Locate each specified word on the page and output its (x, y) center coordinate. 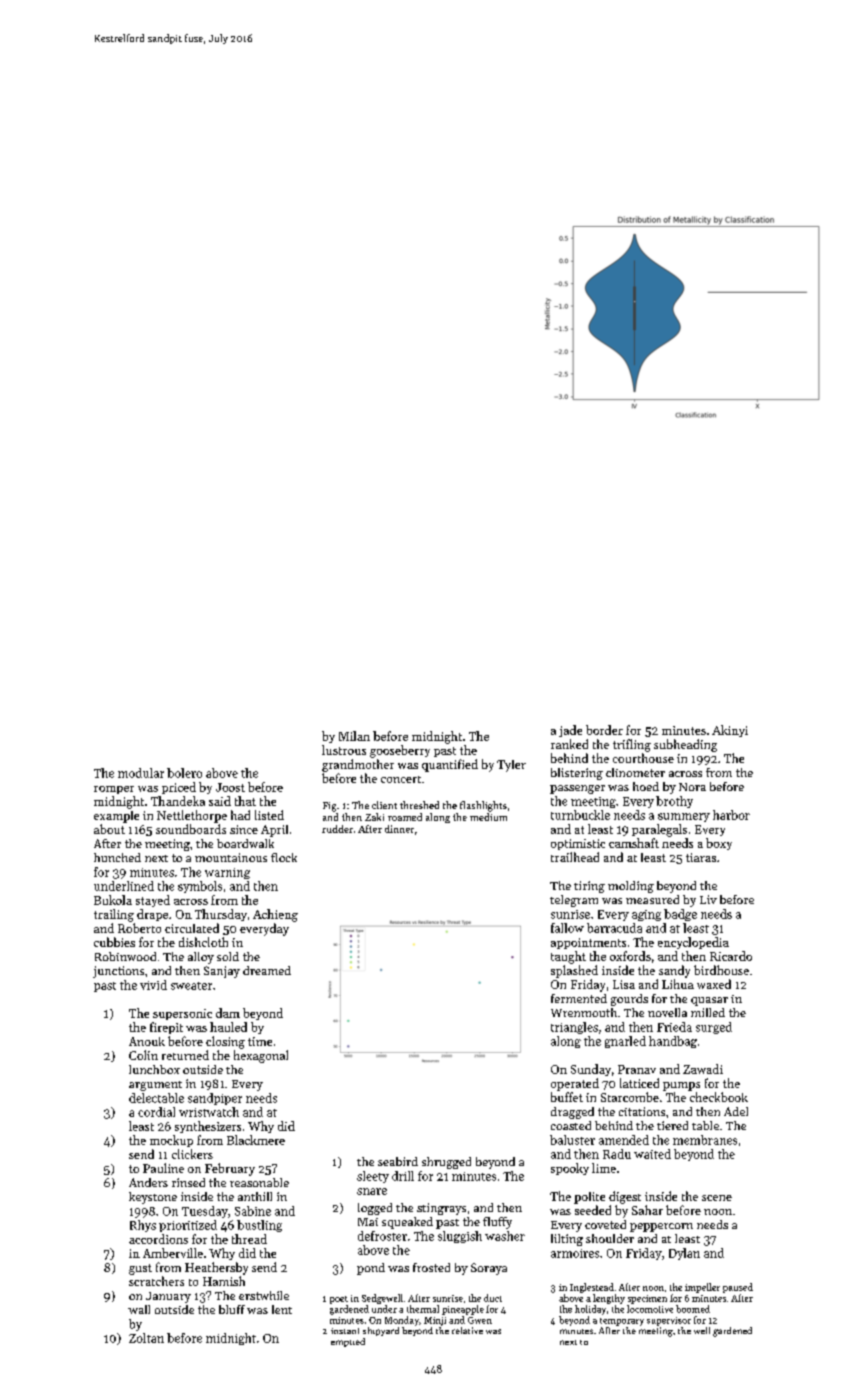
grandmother (358, 765)
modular (141, 773)
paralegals (659, 830)
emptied (348, 1342)
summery (684, 817)
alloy (201, 958)
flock (284, 857)
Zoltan (146, 1338)
